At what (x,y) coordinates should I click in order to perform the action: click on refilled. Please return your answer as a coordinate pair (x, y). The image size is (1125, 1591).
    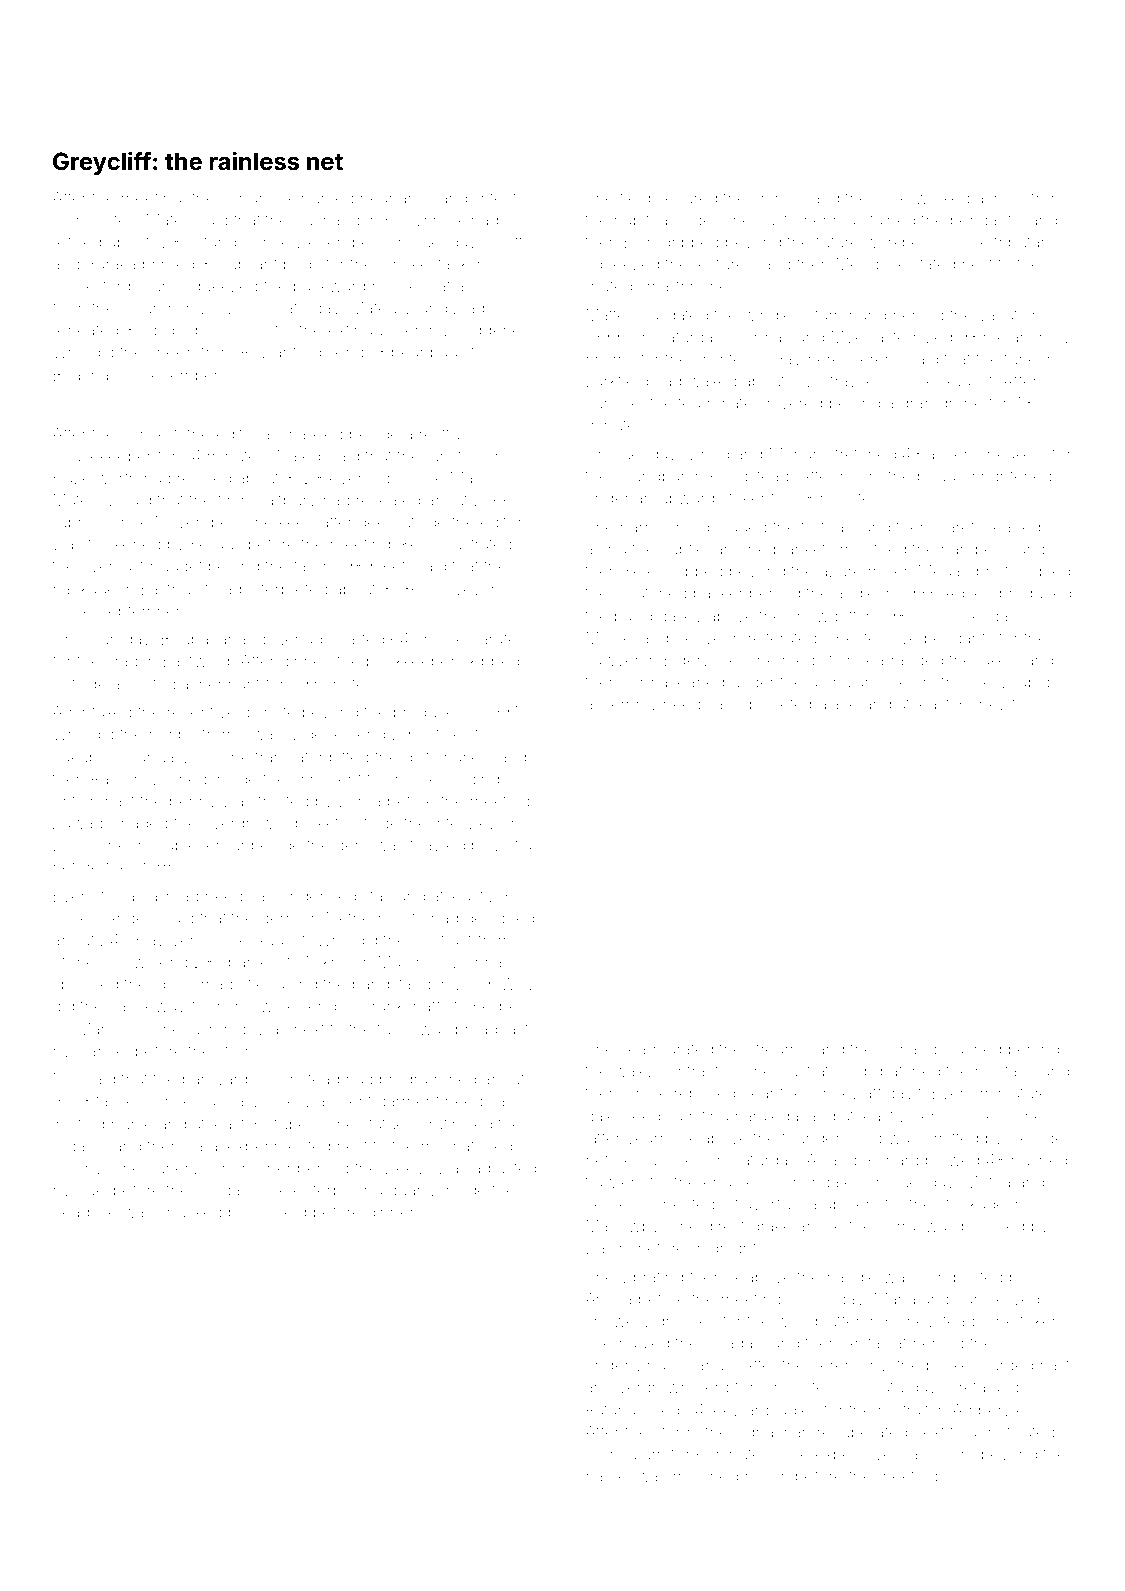
    Looking at the image, I should click on (77, 241).
